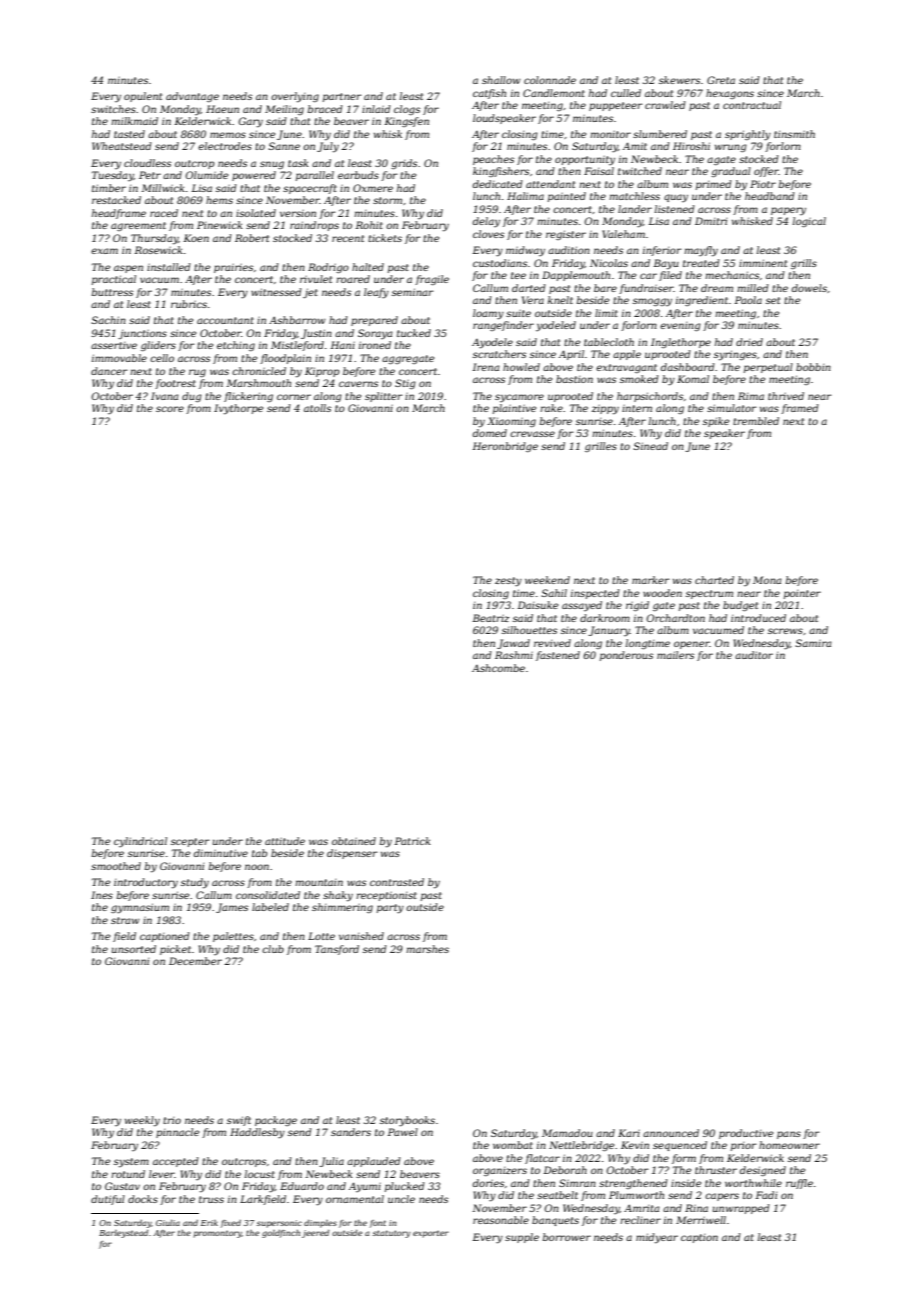  What do you see at coordinates (671, 1133) in the screenshot?
I see `announced` at bounding box center [671, 1133].
